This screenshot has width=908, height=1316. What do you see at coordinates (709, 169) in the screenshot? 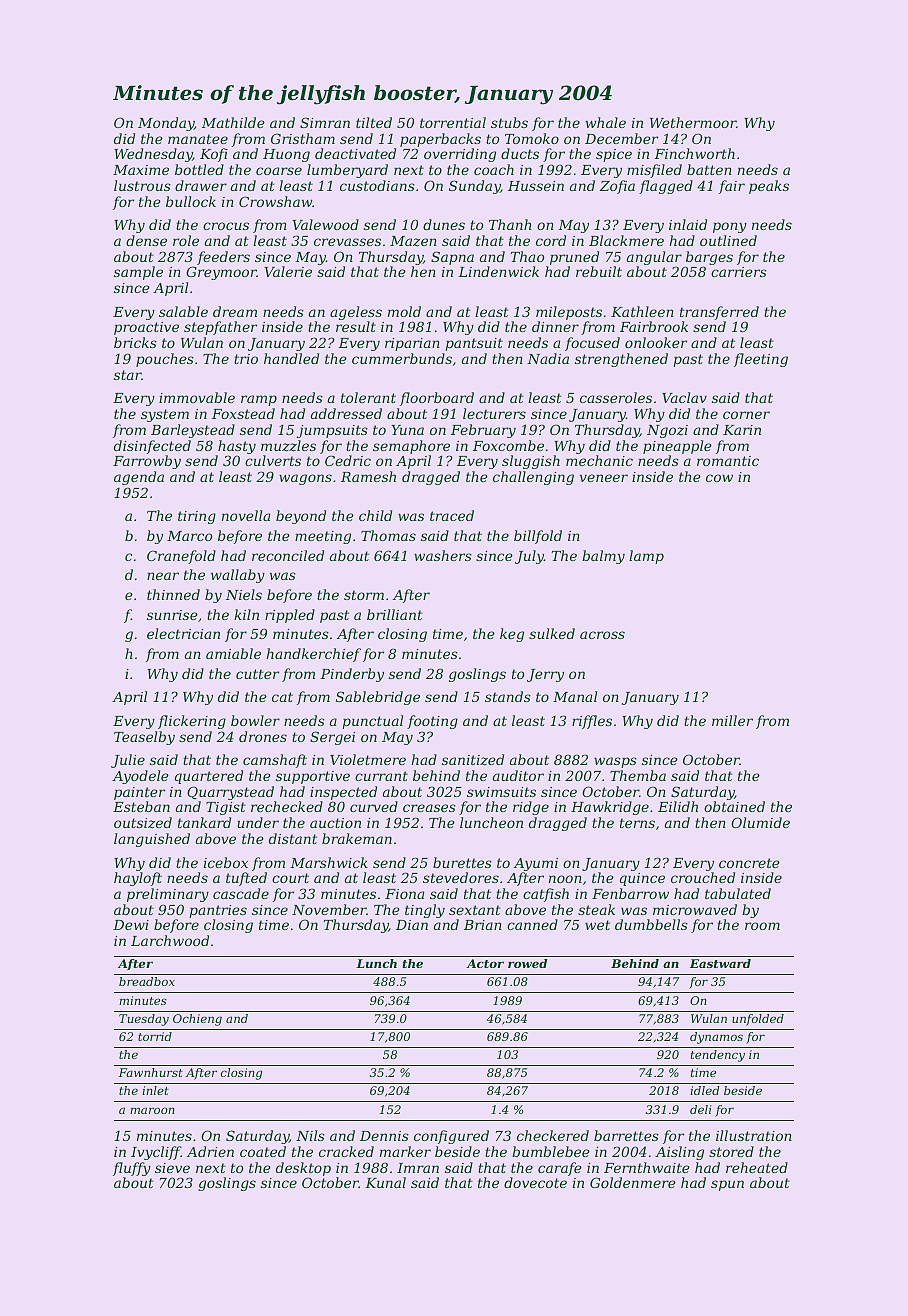
I see `batten` at bounding box center [709, 169].
